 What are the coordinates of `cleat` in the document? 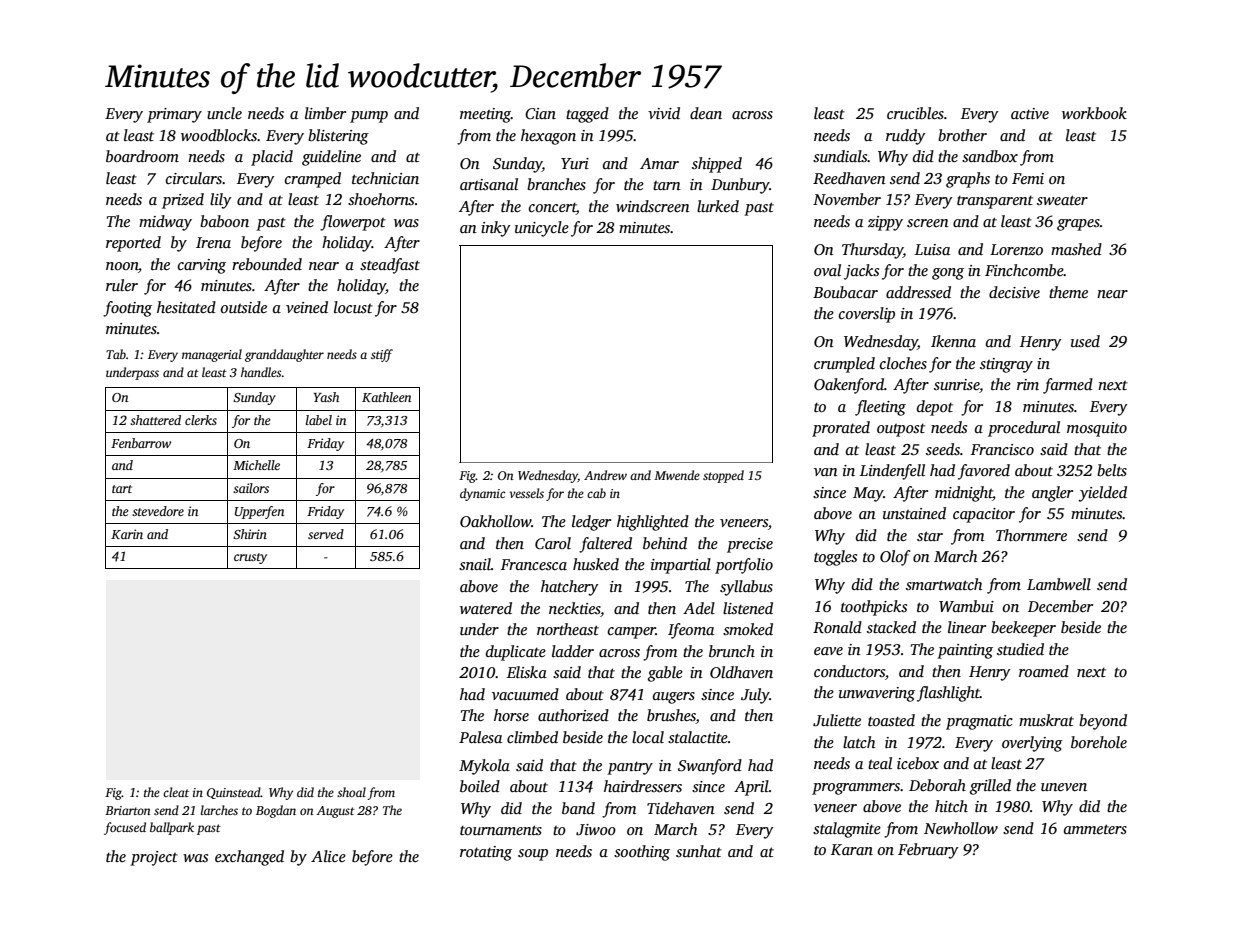 It's located at (176, 792).
